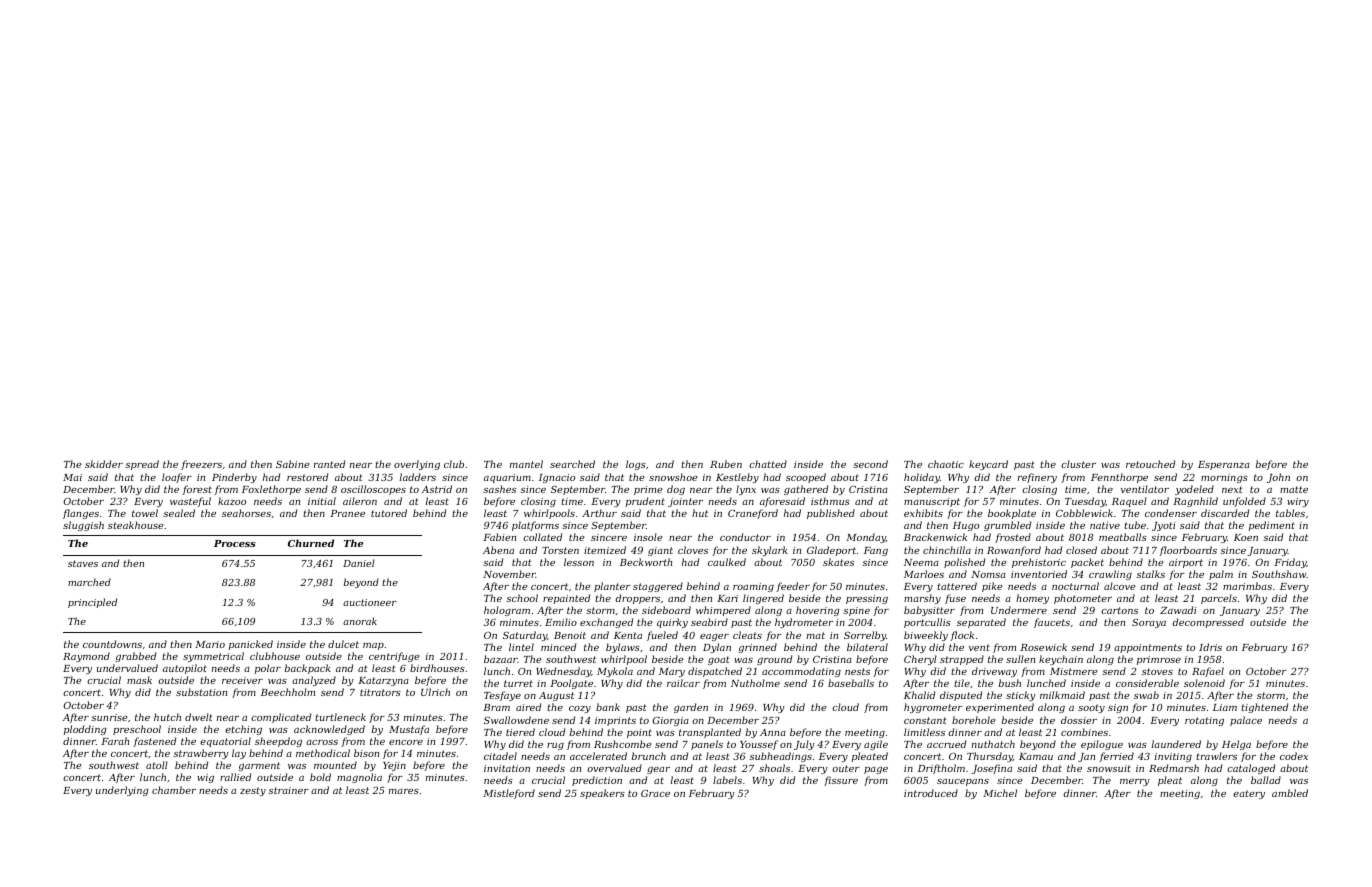 This screenshot has width=1372, height=887. Describe the element at coordinates (933, 708) in the screenshot. I see `hygrometer` at that location.
